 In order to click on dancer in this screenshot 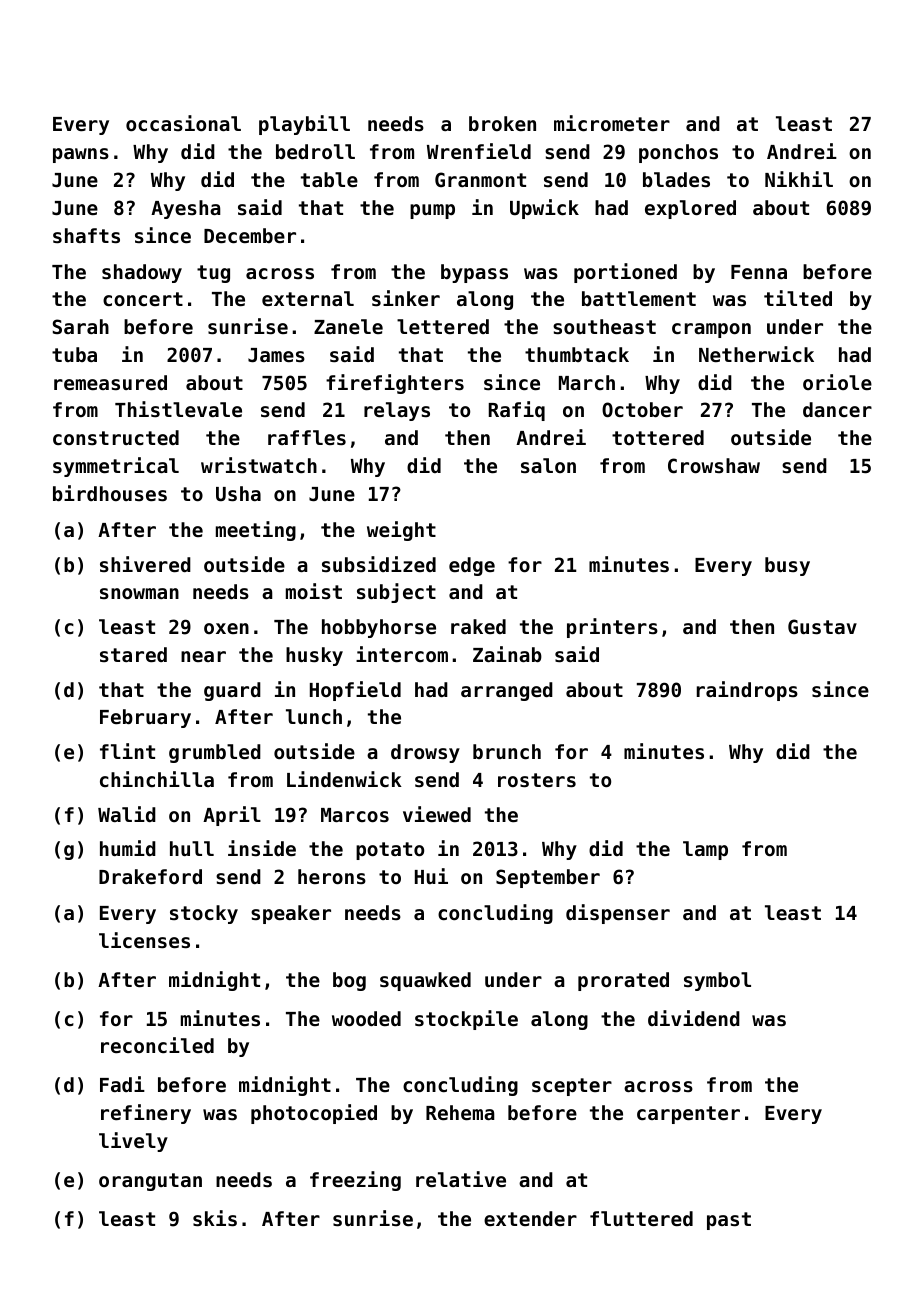, I will do `click(837, 409)`.
